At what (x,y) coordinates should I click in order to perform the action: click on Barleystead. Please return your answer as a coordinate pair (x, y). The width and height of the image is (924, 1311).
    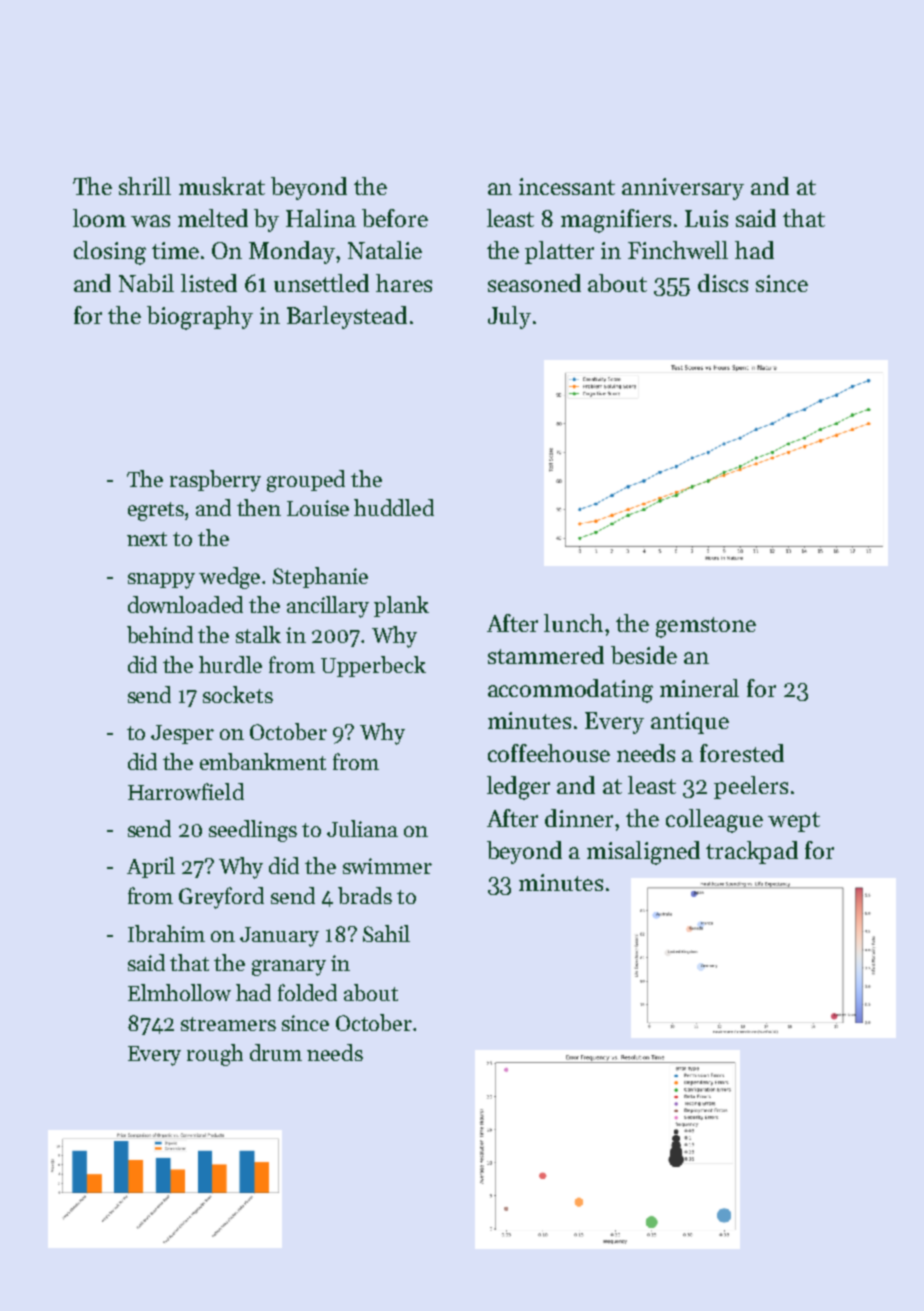
    Looking at the image, I should click on (347, 317).
